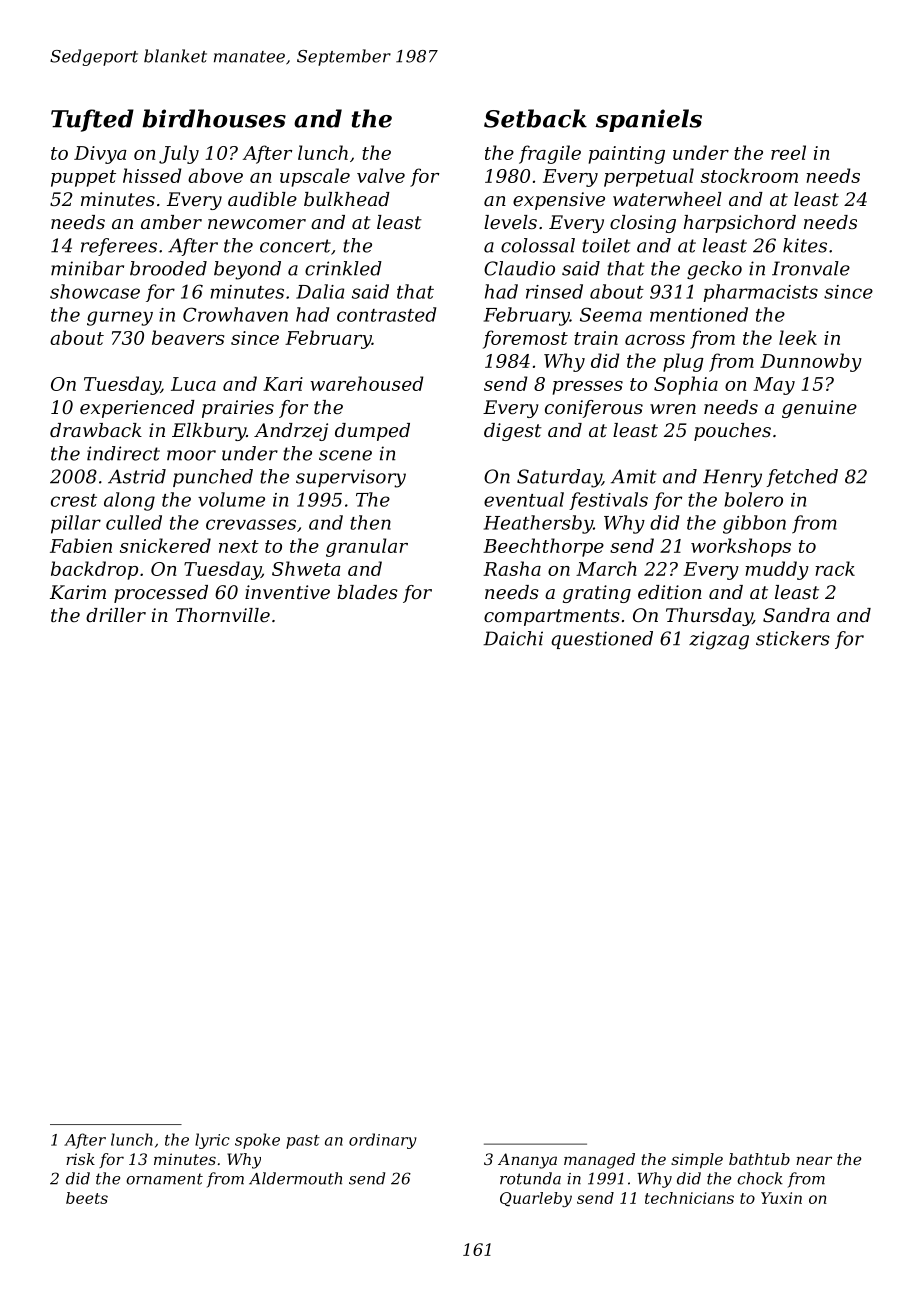 This page has width=924, height=1308. I want to click on simple, so click(697, 1161).
